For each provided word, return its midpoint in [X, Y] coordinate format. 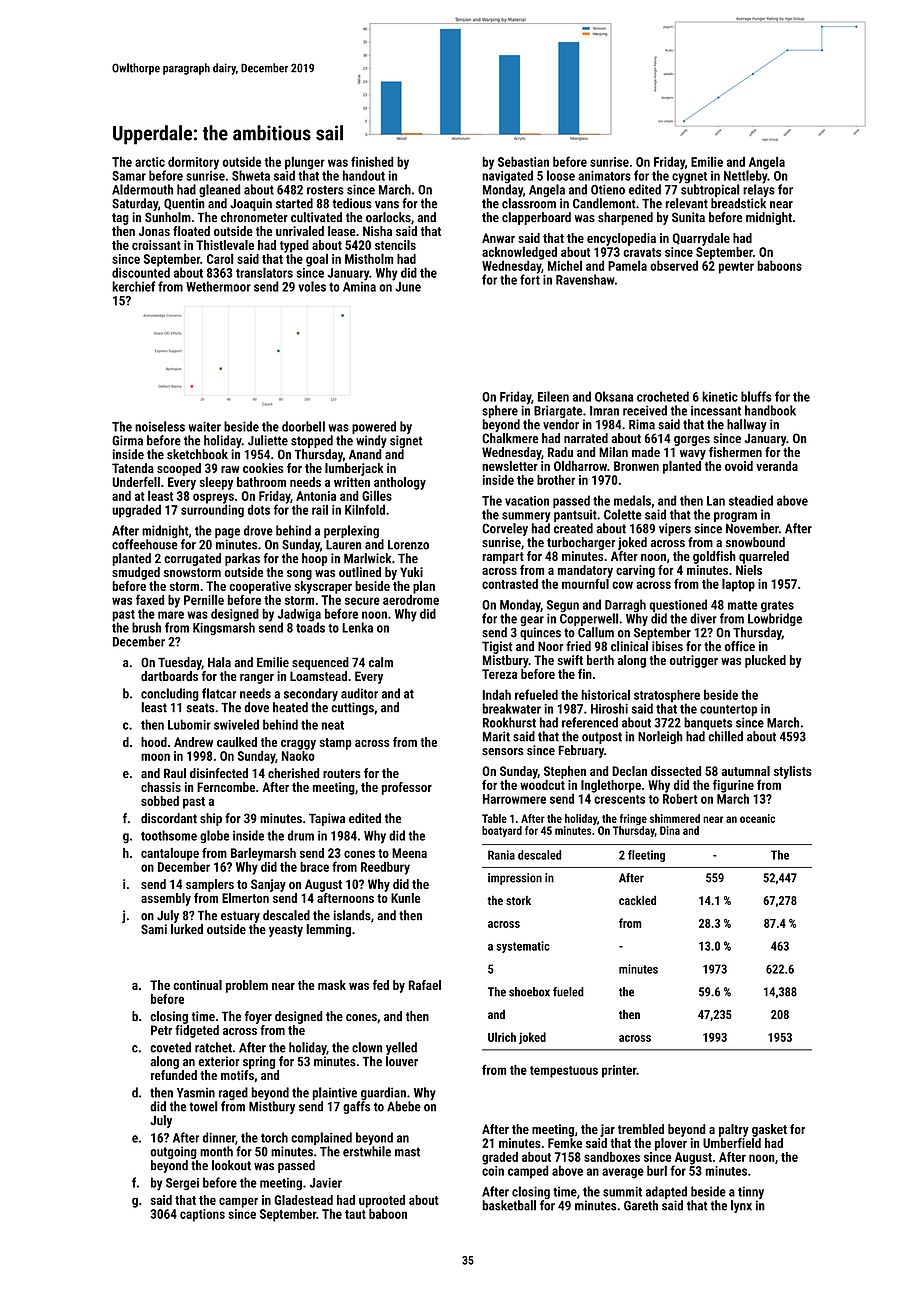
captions [202, 1215]
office [740, 646]
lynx [741, 1206]
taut [355, 1214]
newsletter [510, 466]
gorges [692, 441]
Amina [359, 287]
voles [312, 286]
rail [320, 510]
